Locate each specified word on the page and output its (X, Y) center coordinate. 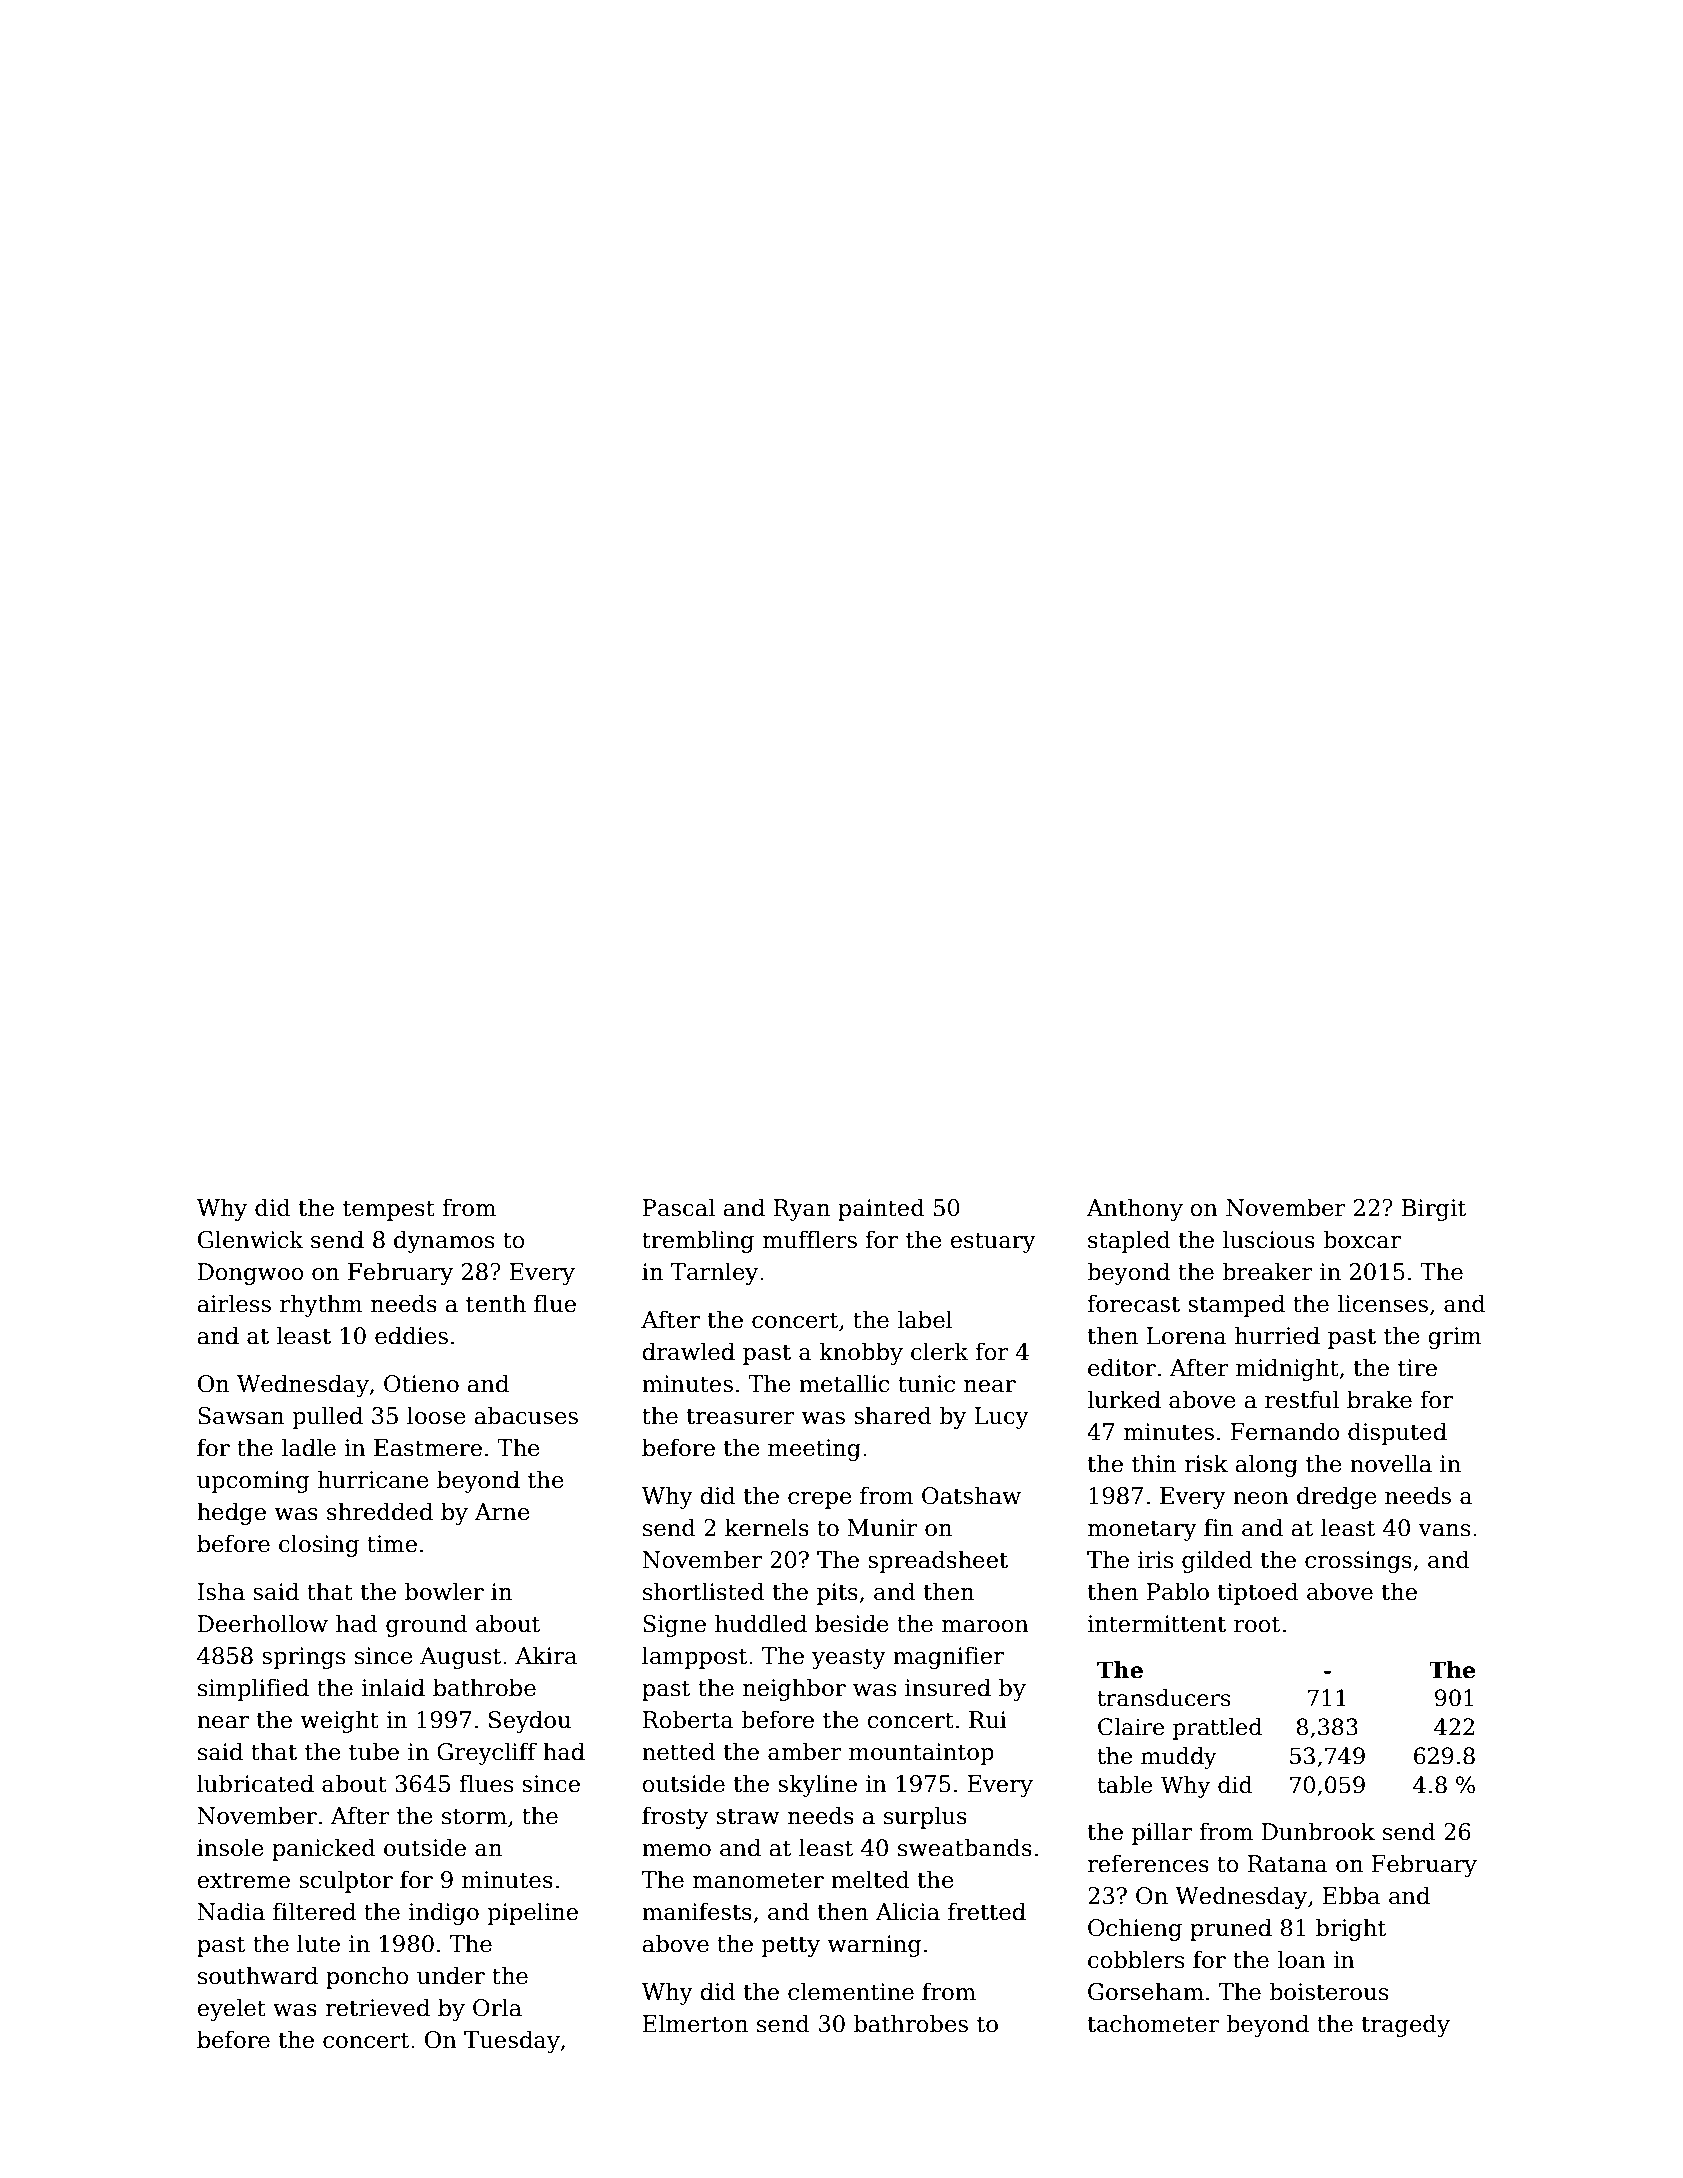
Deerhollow (263, 1623)
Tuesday (512, 2041)
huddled (761, 1623)
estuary (993, 1242)
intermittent (1156, 1624)
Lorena (1187, 1336)
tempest (389, 1210)
